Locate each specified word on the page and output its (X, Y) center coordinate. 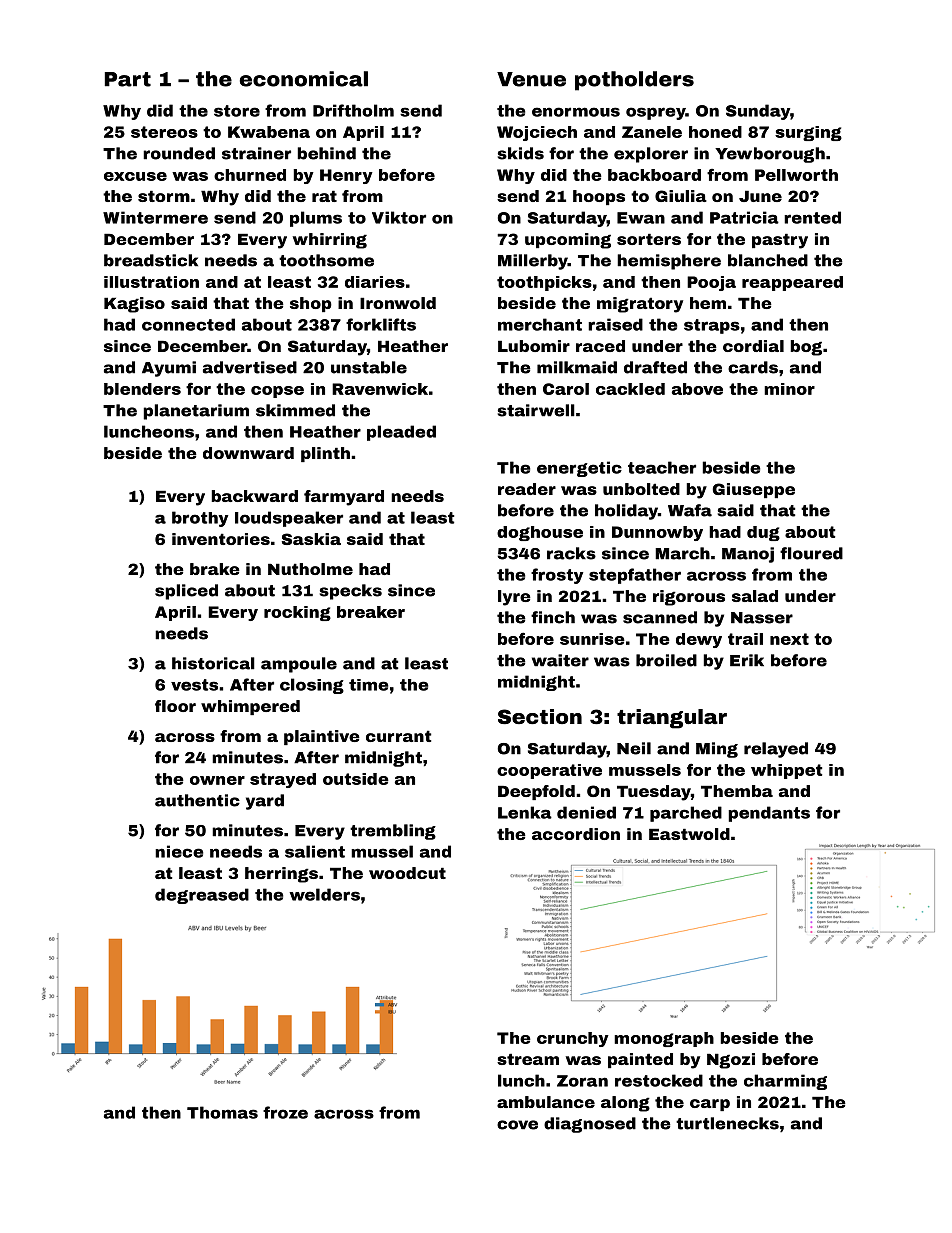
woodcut (407, 873)
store (237, 111)
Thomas (222, 1112)
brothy (200, 519)
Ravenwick (380, 389)
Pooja (711, 283)
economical (304, 79)
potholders (634, 81)
